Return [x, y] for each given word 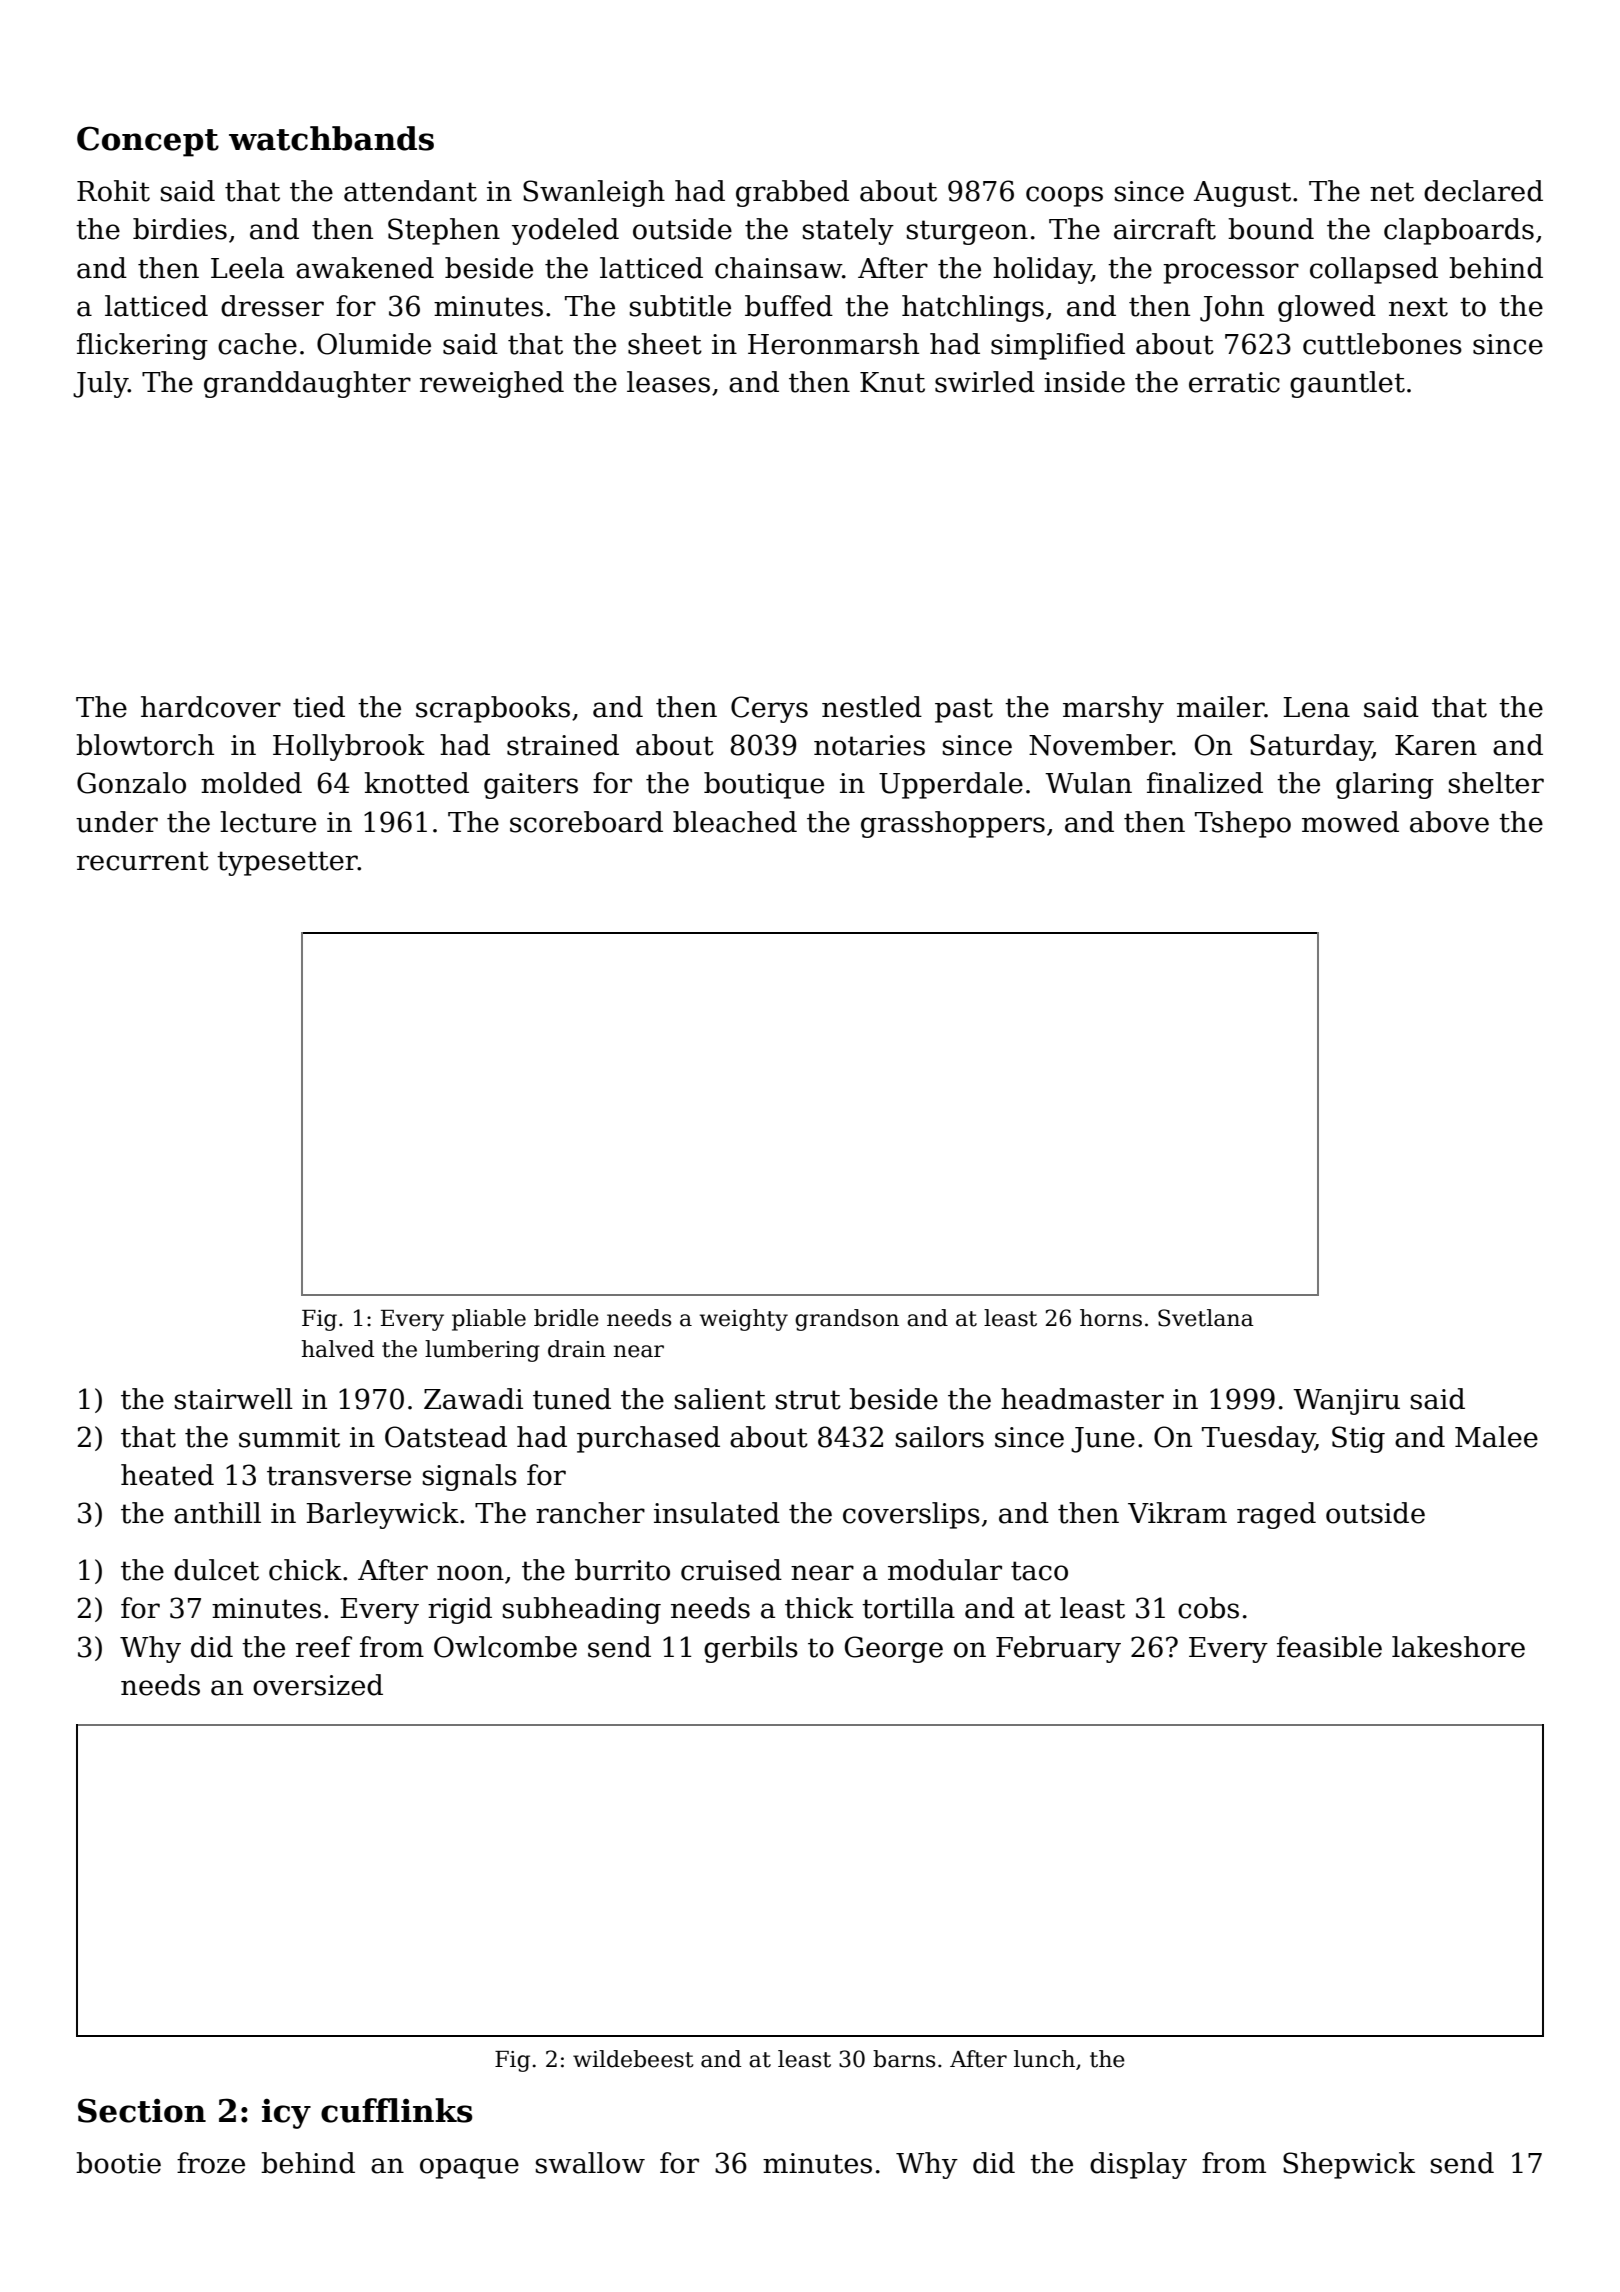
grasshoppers [953, 824]
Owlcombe [505, 1647]
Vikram [1177, 1513]
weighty [744, 1320]
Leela [247, 268]
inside [1084, 382]
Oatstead [446, 1437]
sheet [665, 344]
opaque [469, 2168]
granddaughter [307, 384]
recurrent [143, 861]
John [1232, 308]
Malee [1496, 1437]
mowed [1350, 822]
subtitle [680, 306]
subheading [582, 1610]
